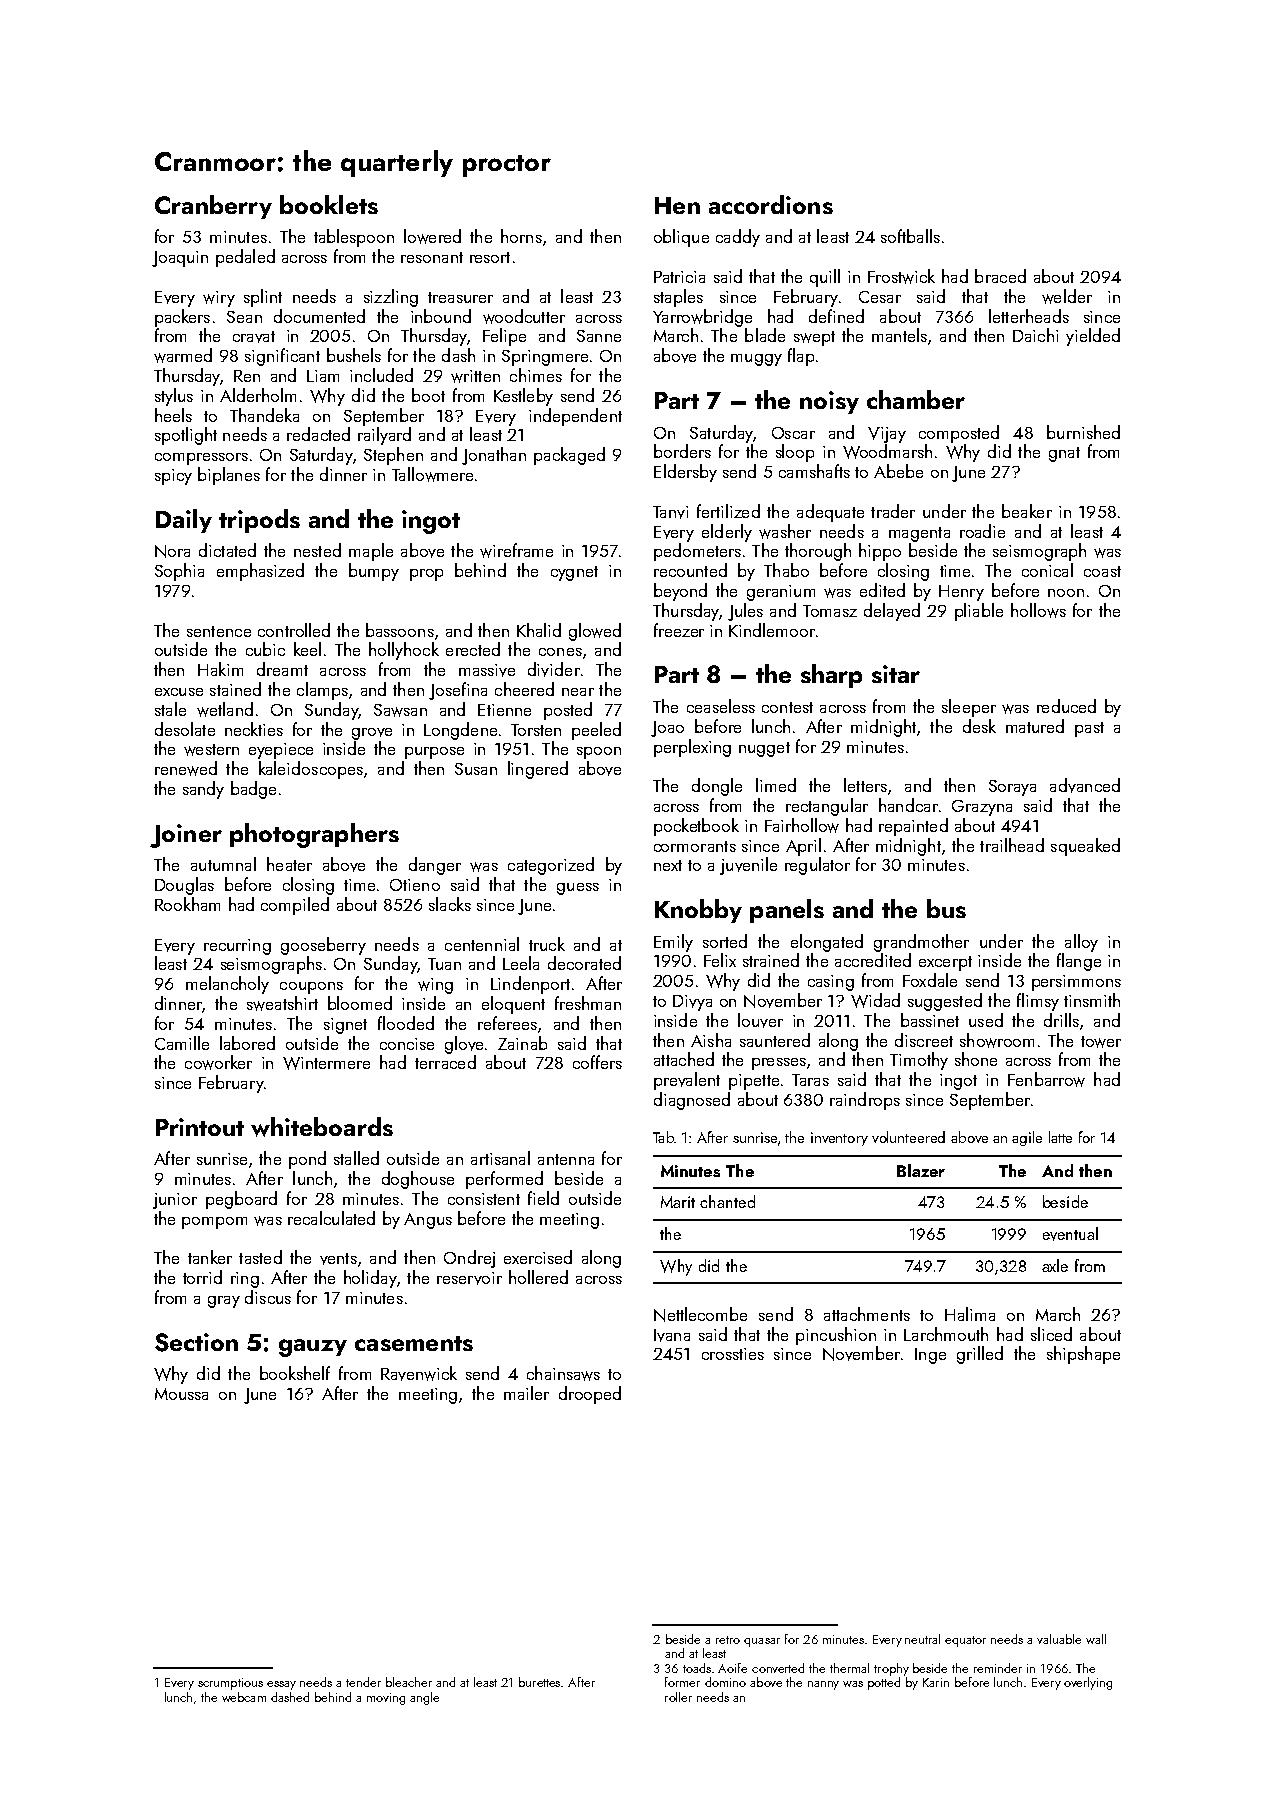 Image resolution: width=1275 pixels, height=1804 pixels. Describe the element at coordinates (597, 1062) in the screenshot. I see `coffers` at that location.
